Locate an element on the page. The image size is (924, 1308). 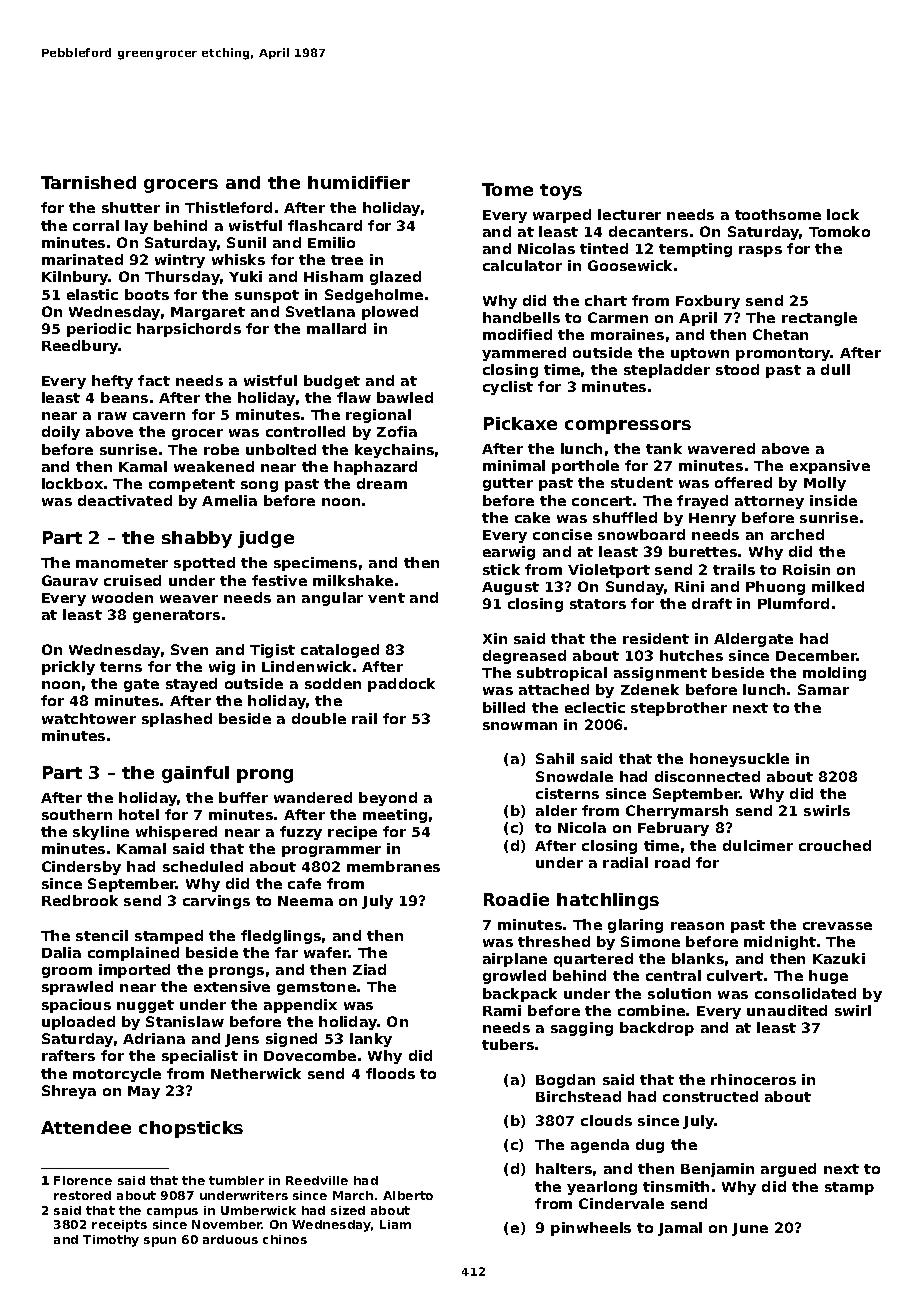
motorcycle is located at coordinates (117, 1075).
